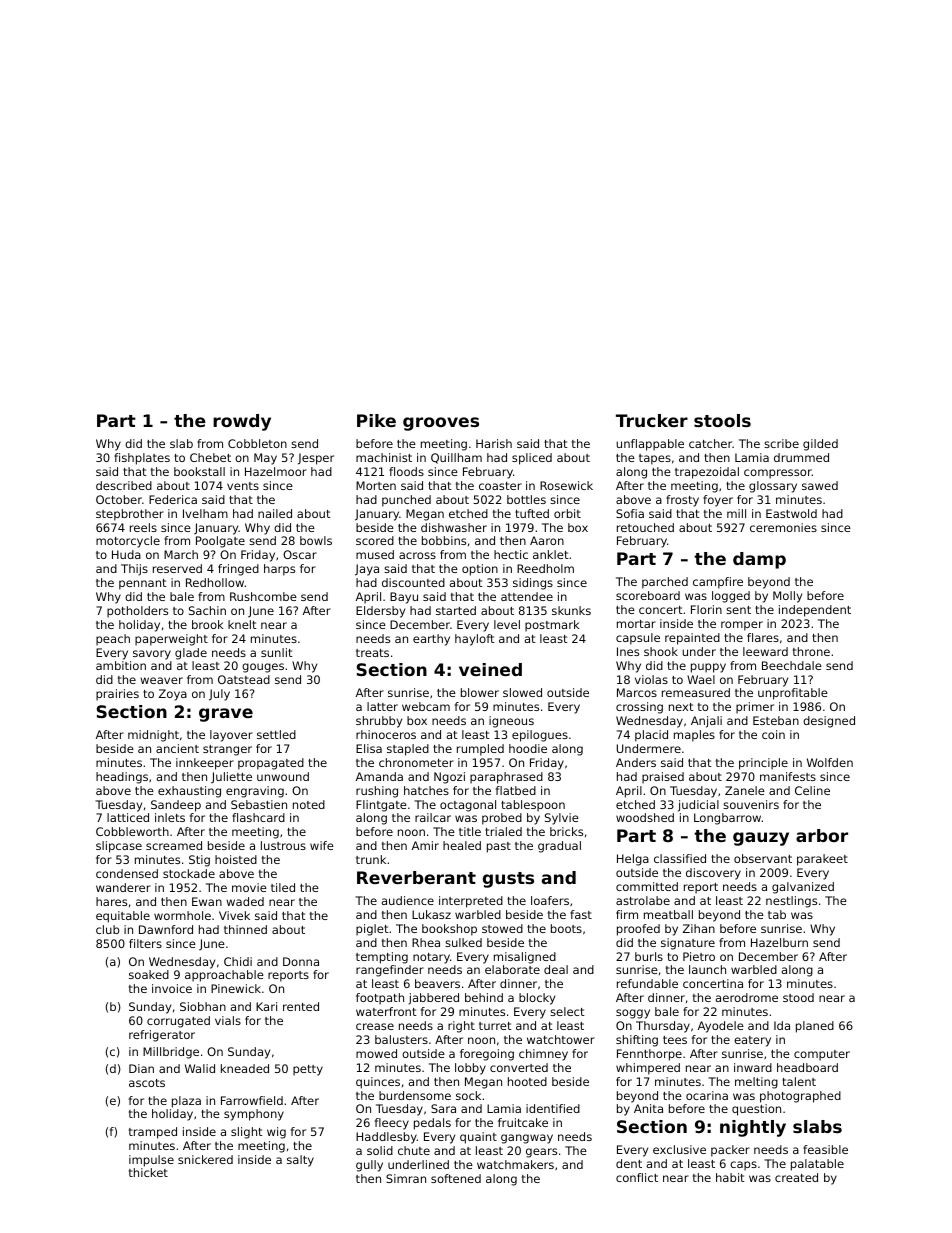 The image size is (952, 1233). What do you see at coordinates (655, 459) in the document?
I see `tapes` at bounding box center [655, 459].
